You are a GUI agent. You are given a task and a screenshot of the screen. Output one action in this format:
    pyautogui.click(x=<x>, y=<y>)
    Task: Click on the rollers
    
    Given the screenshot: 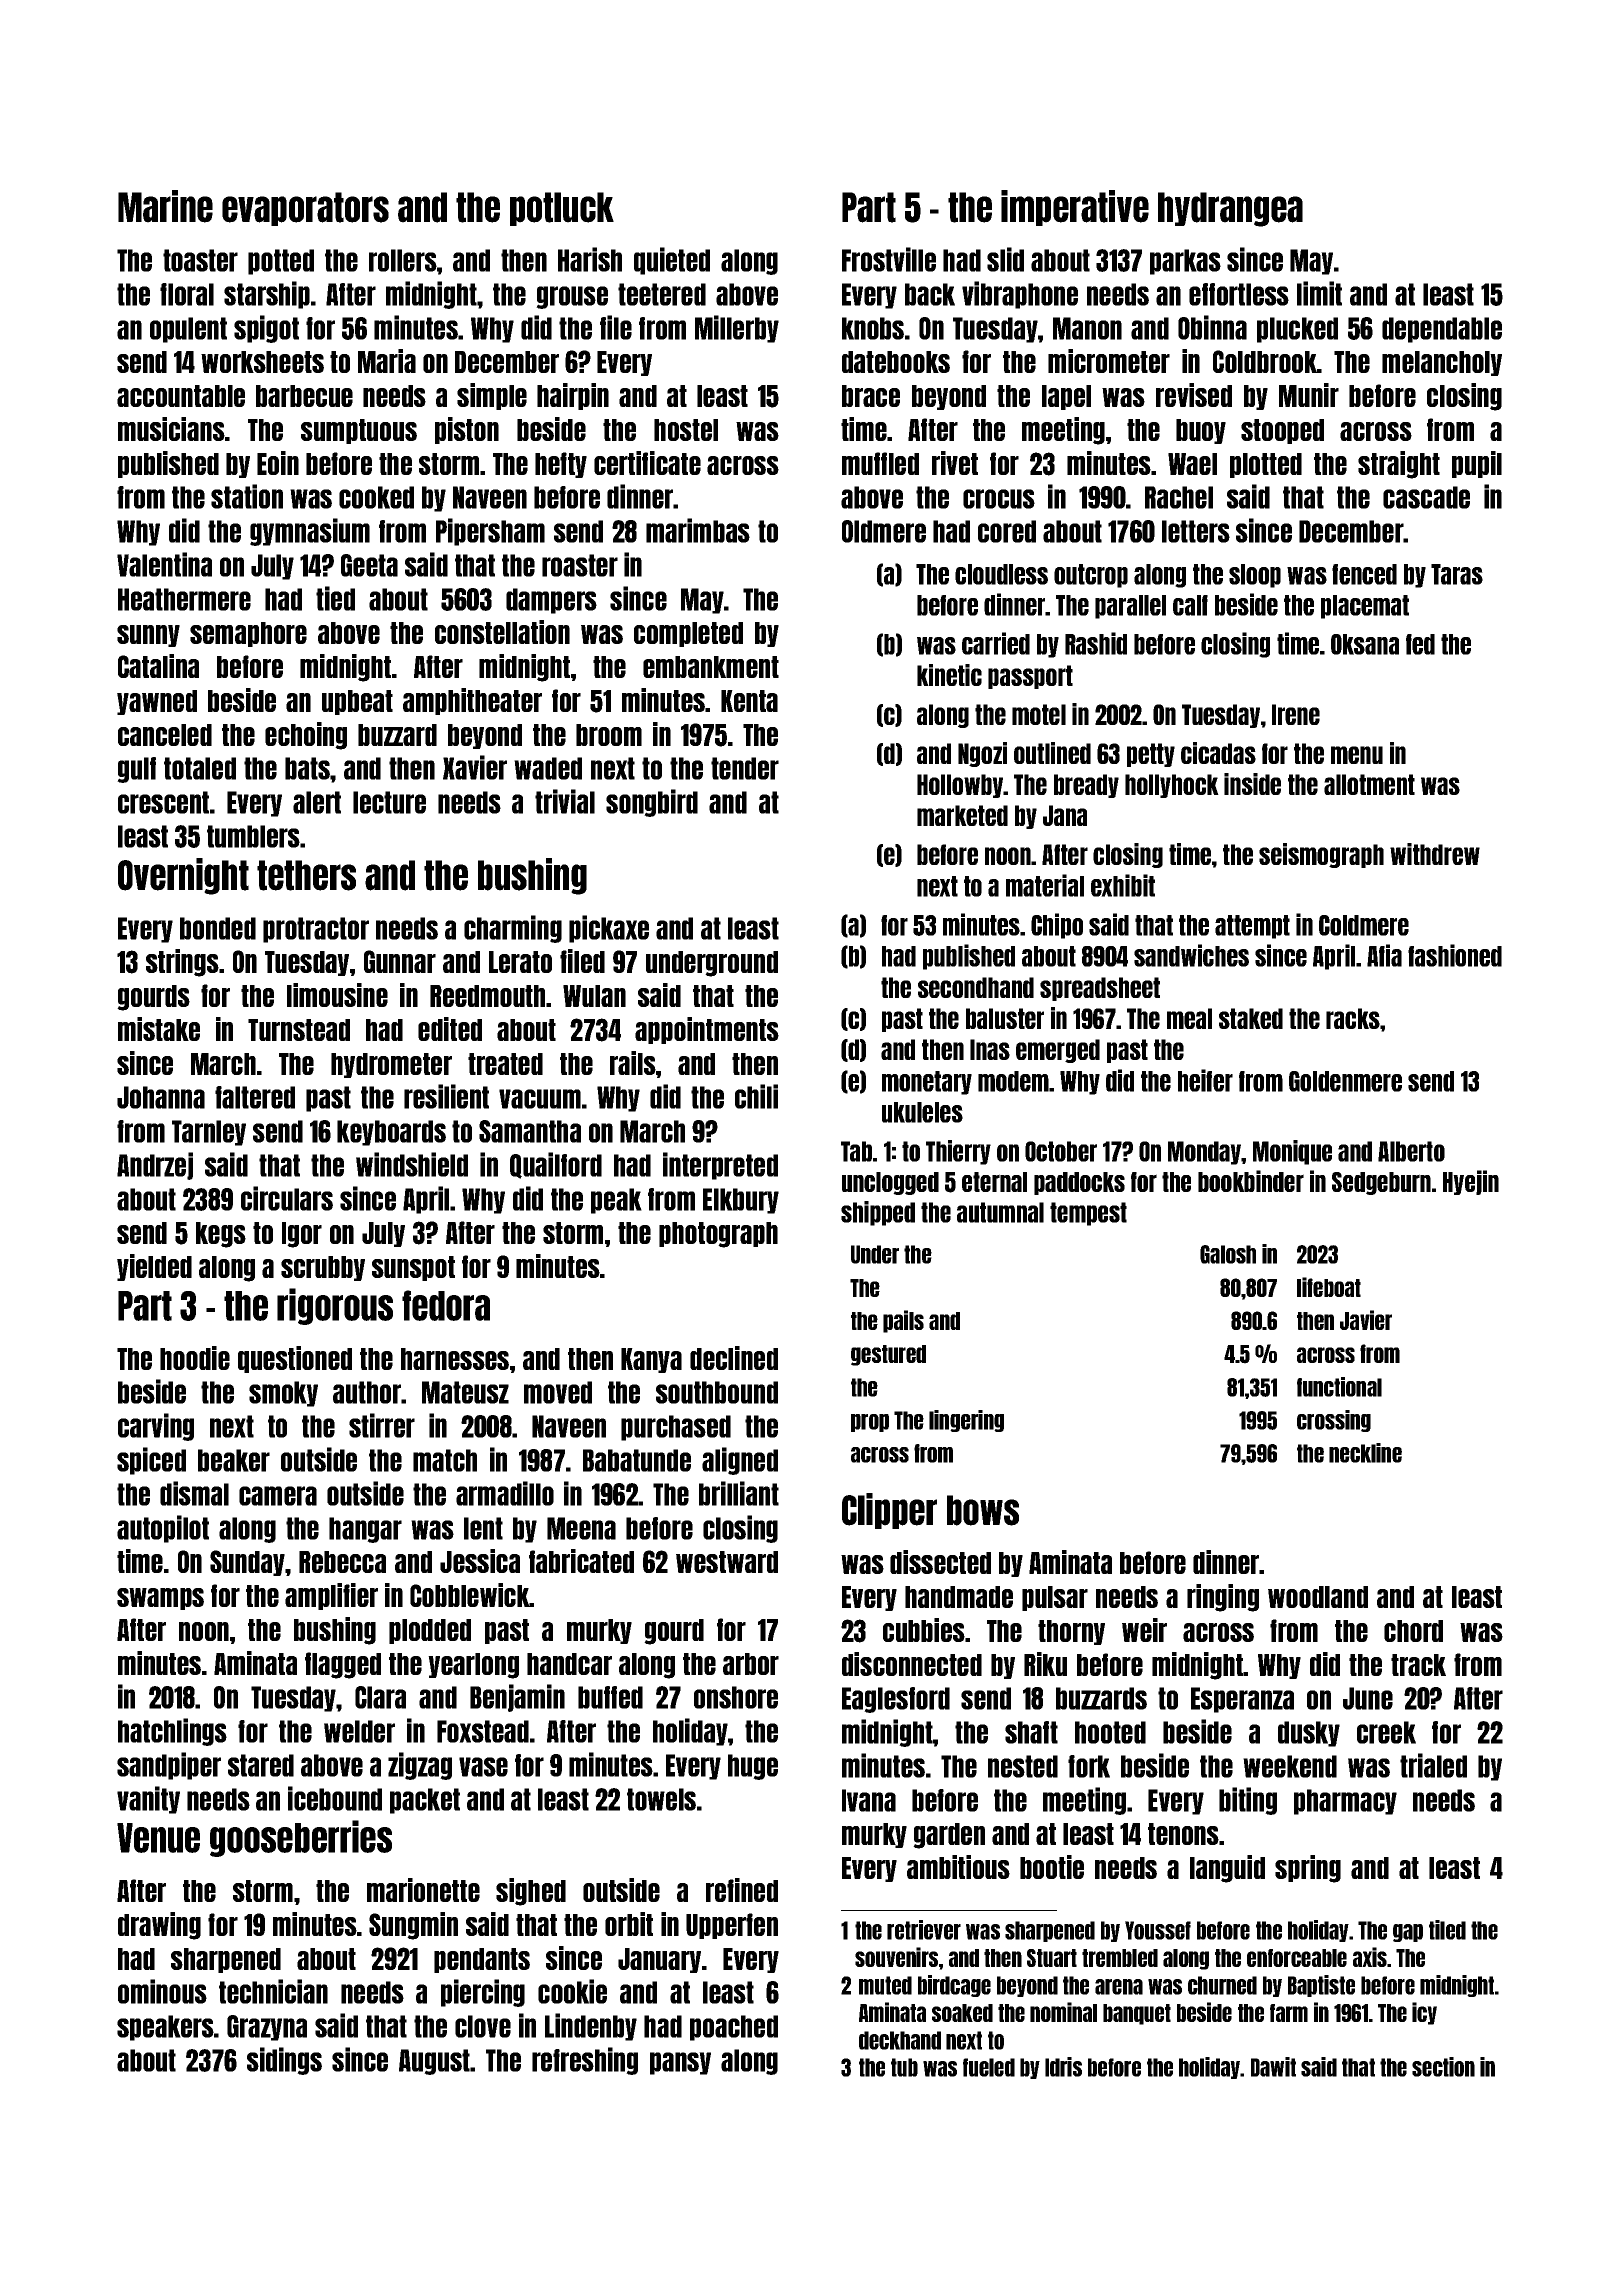 What is the action you would take?
    pyautogui.click(x=403, y=260)
